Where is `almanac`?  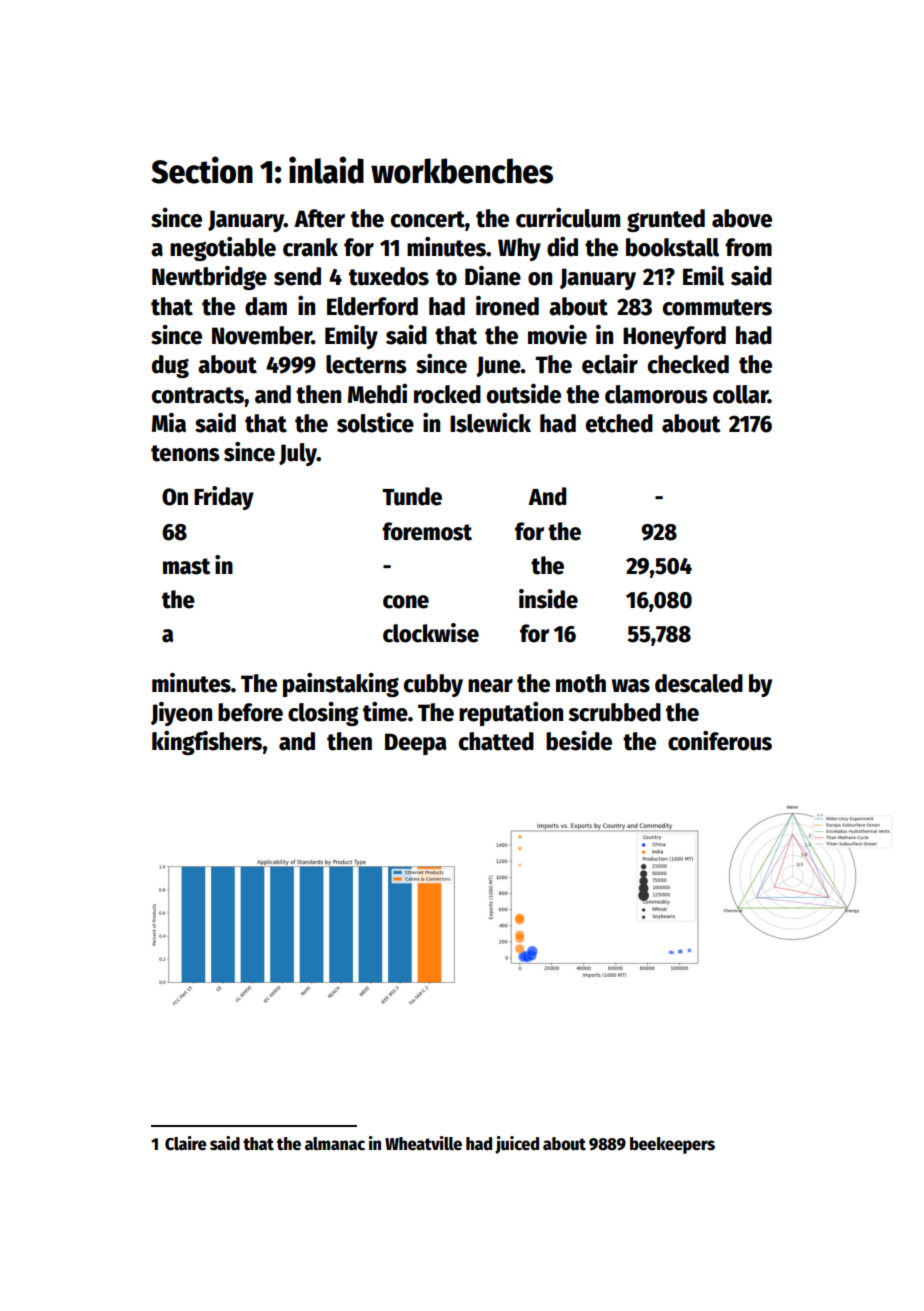
almanac is located at coordinates (335, 1144).
